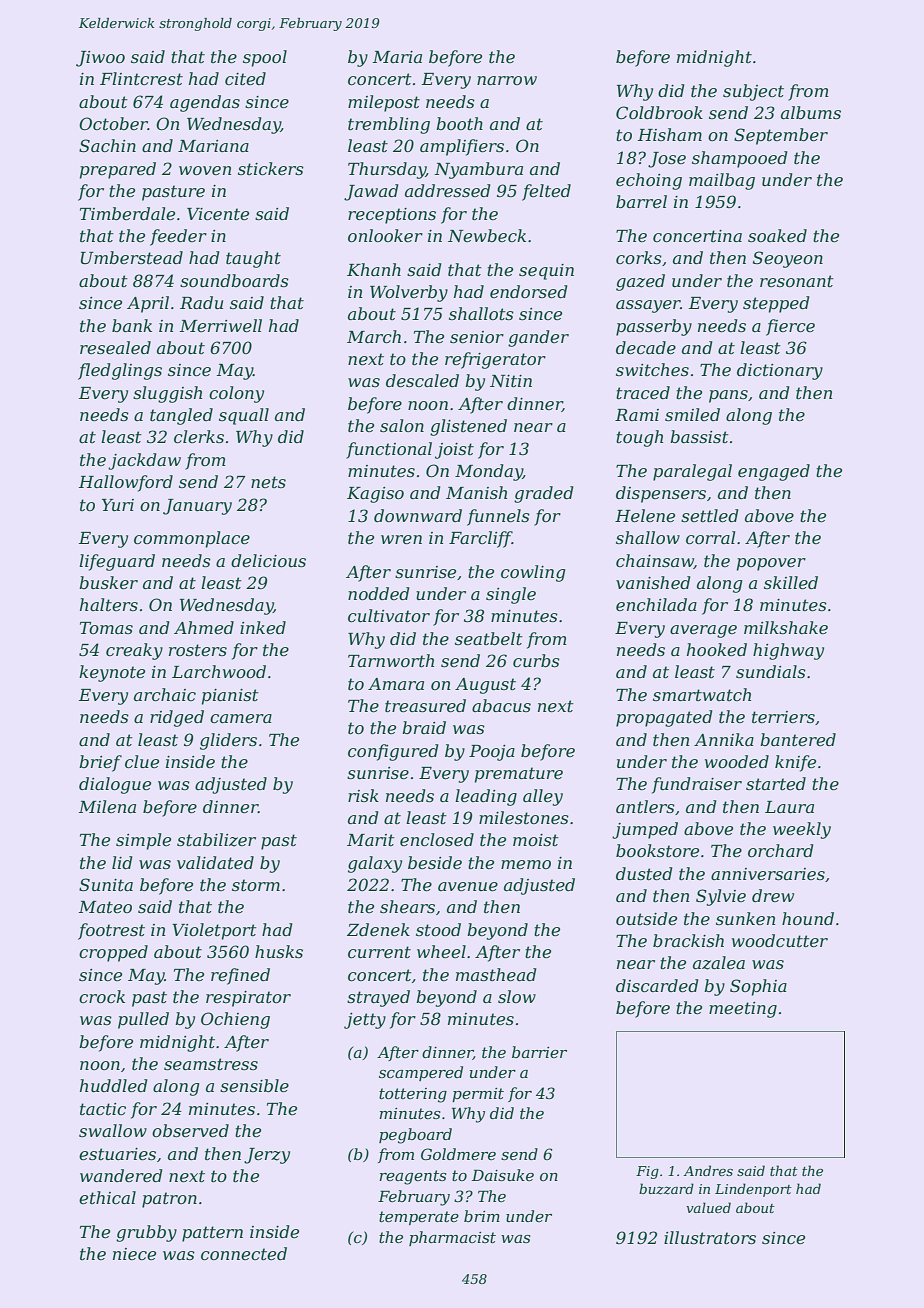 This page has width=924, height=1308. What do you see at coordinates (100, 59) in the page?
I see `Jiwoo` at bounding box center [100, 59].
